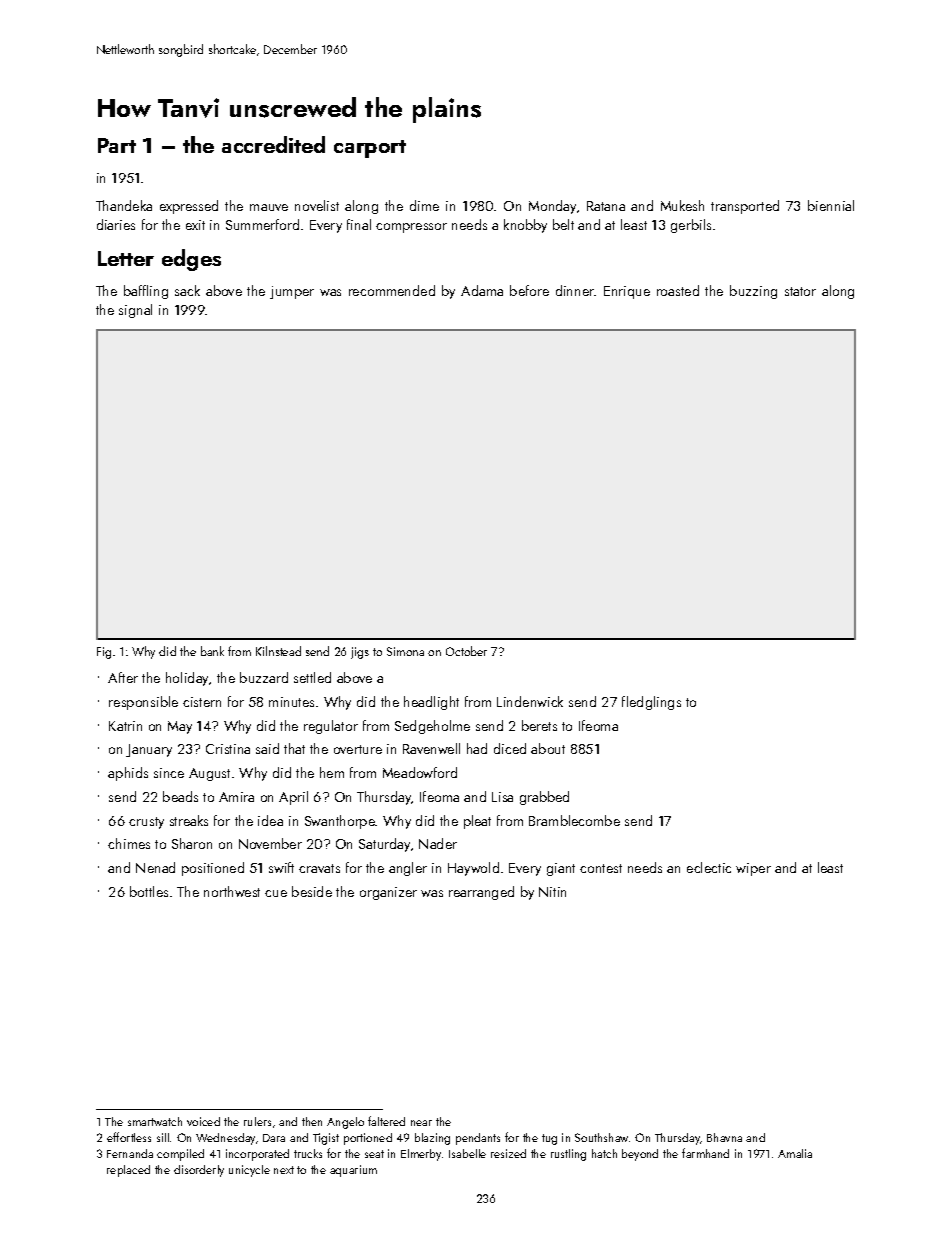  I want to click on wiper, so click(753, 869).
